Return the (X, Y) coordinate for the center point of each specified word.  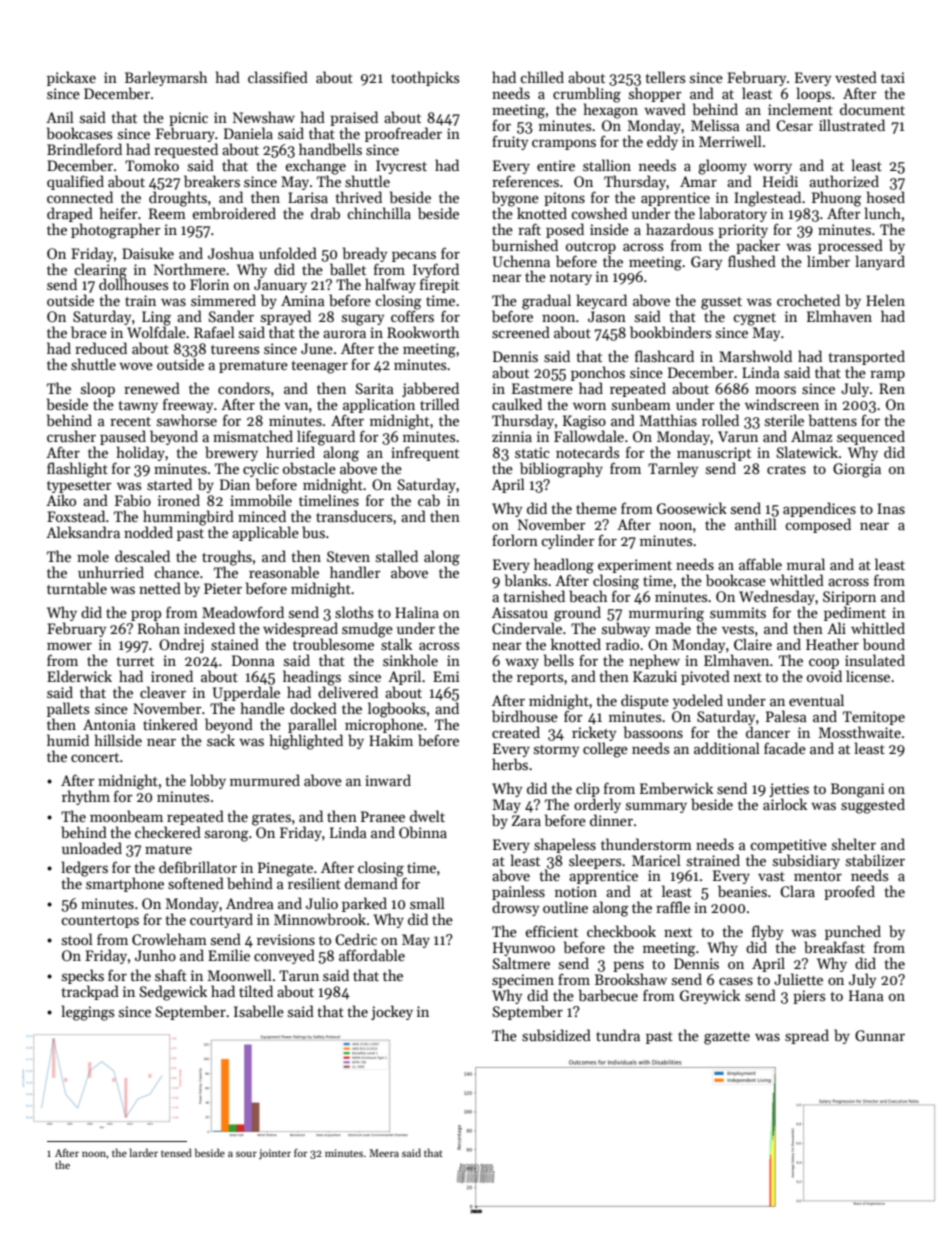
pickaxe (71, 78)
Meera (384, 1153)
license (868, 676)
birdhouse (525, 716)
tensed (176, 1152)
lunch (883, 213)
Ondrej (181, 645)
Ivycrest (401, 167)
